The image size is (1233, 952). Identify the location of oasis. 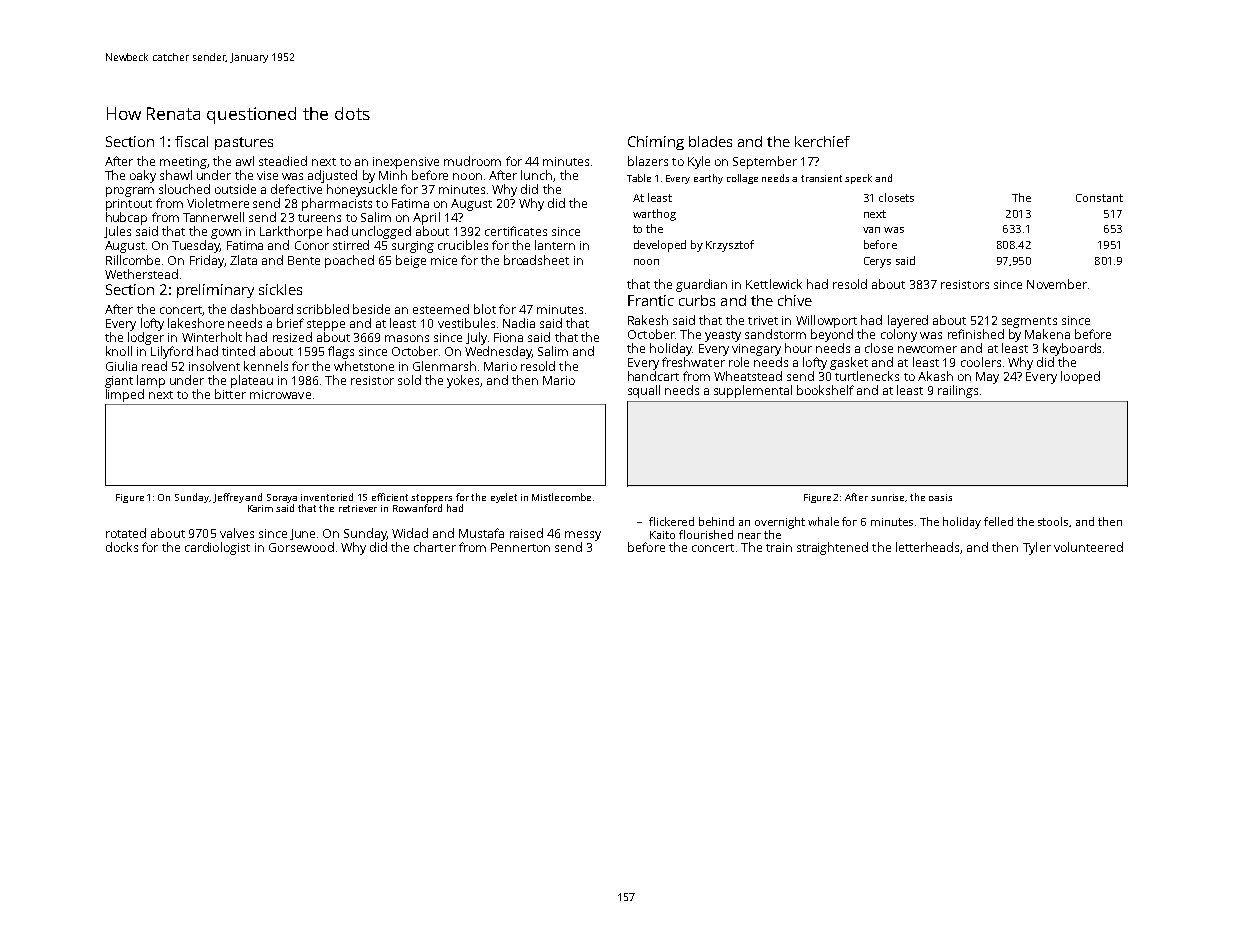
(940, 497).
